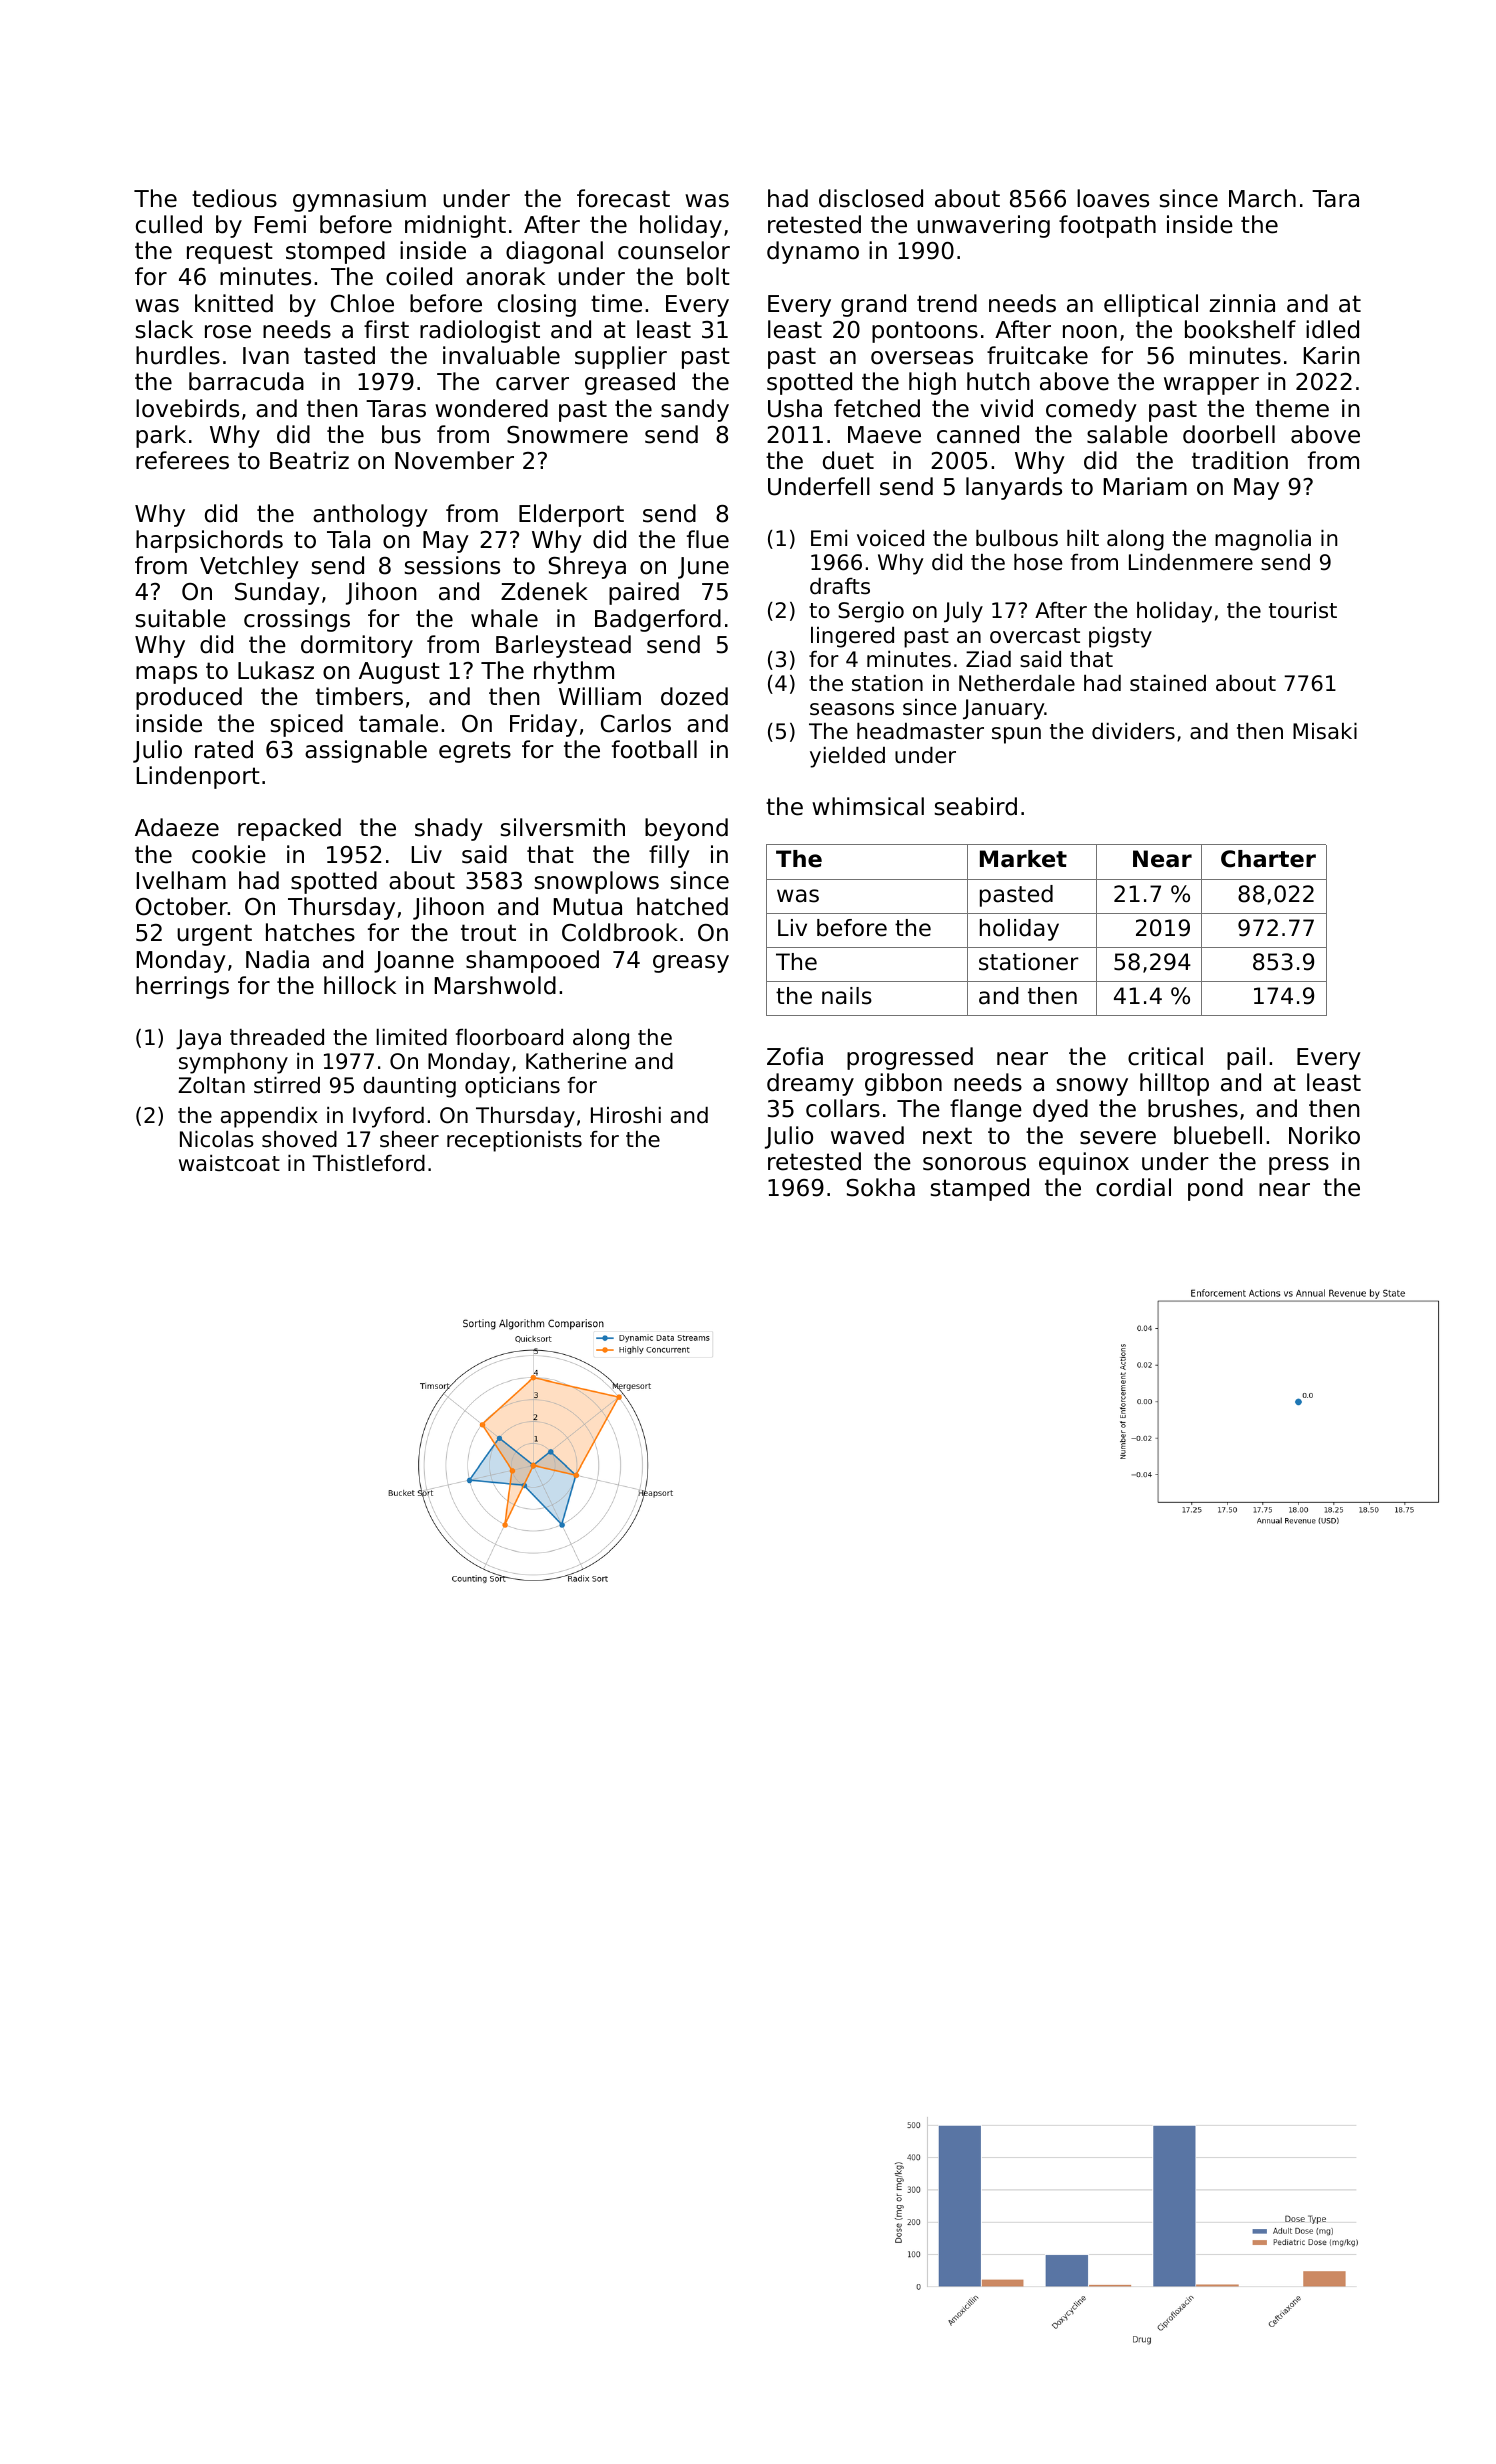  What do you see at coordinates (309, 460) in the image?
I see `Beatriz` at bounding box center [309, 460].
